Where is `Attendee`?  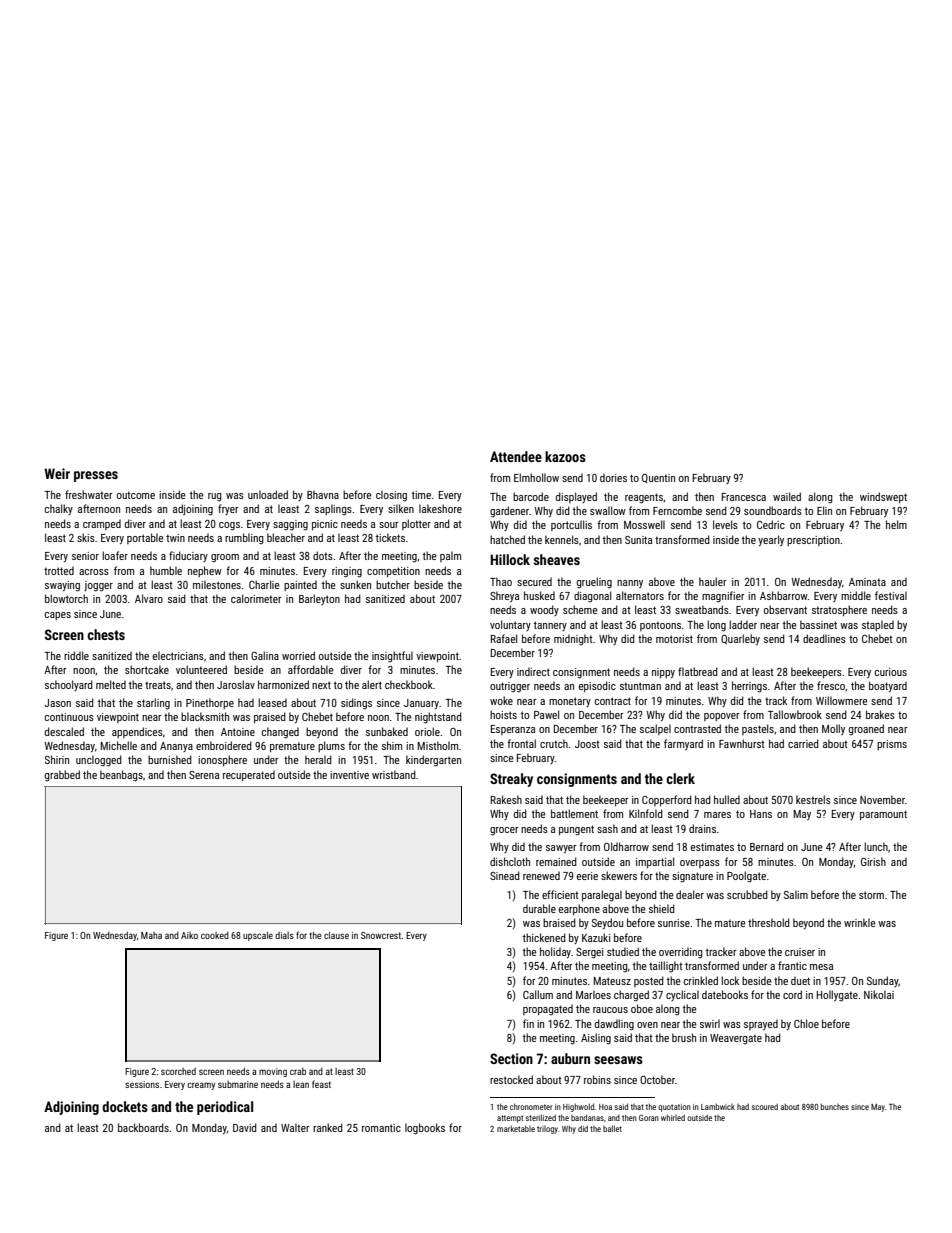 Attendee is located at coordinates (516, 456).
